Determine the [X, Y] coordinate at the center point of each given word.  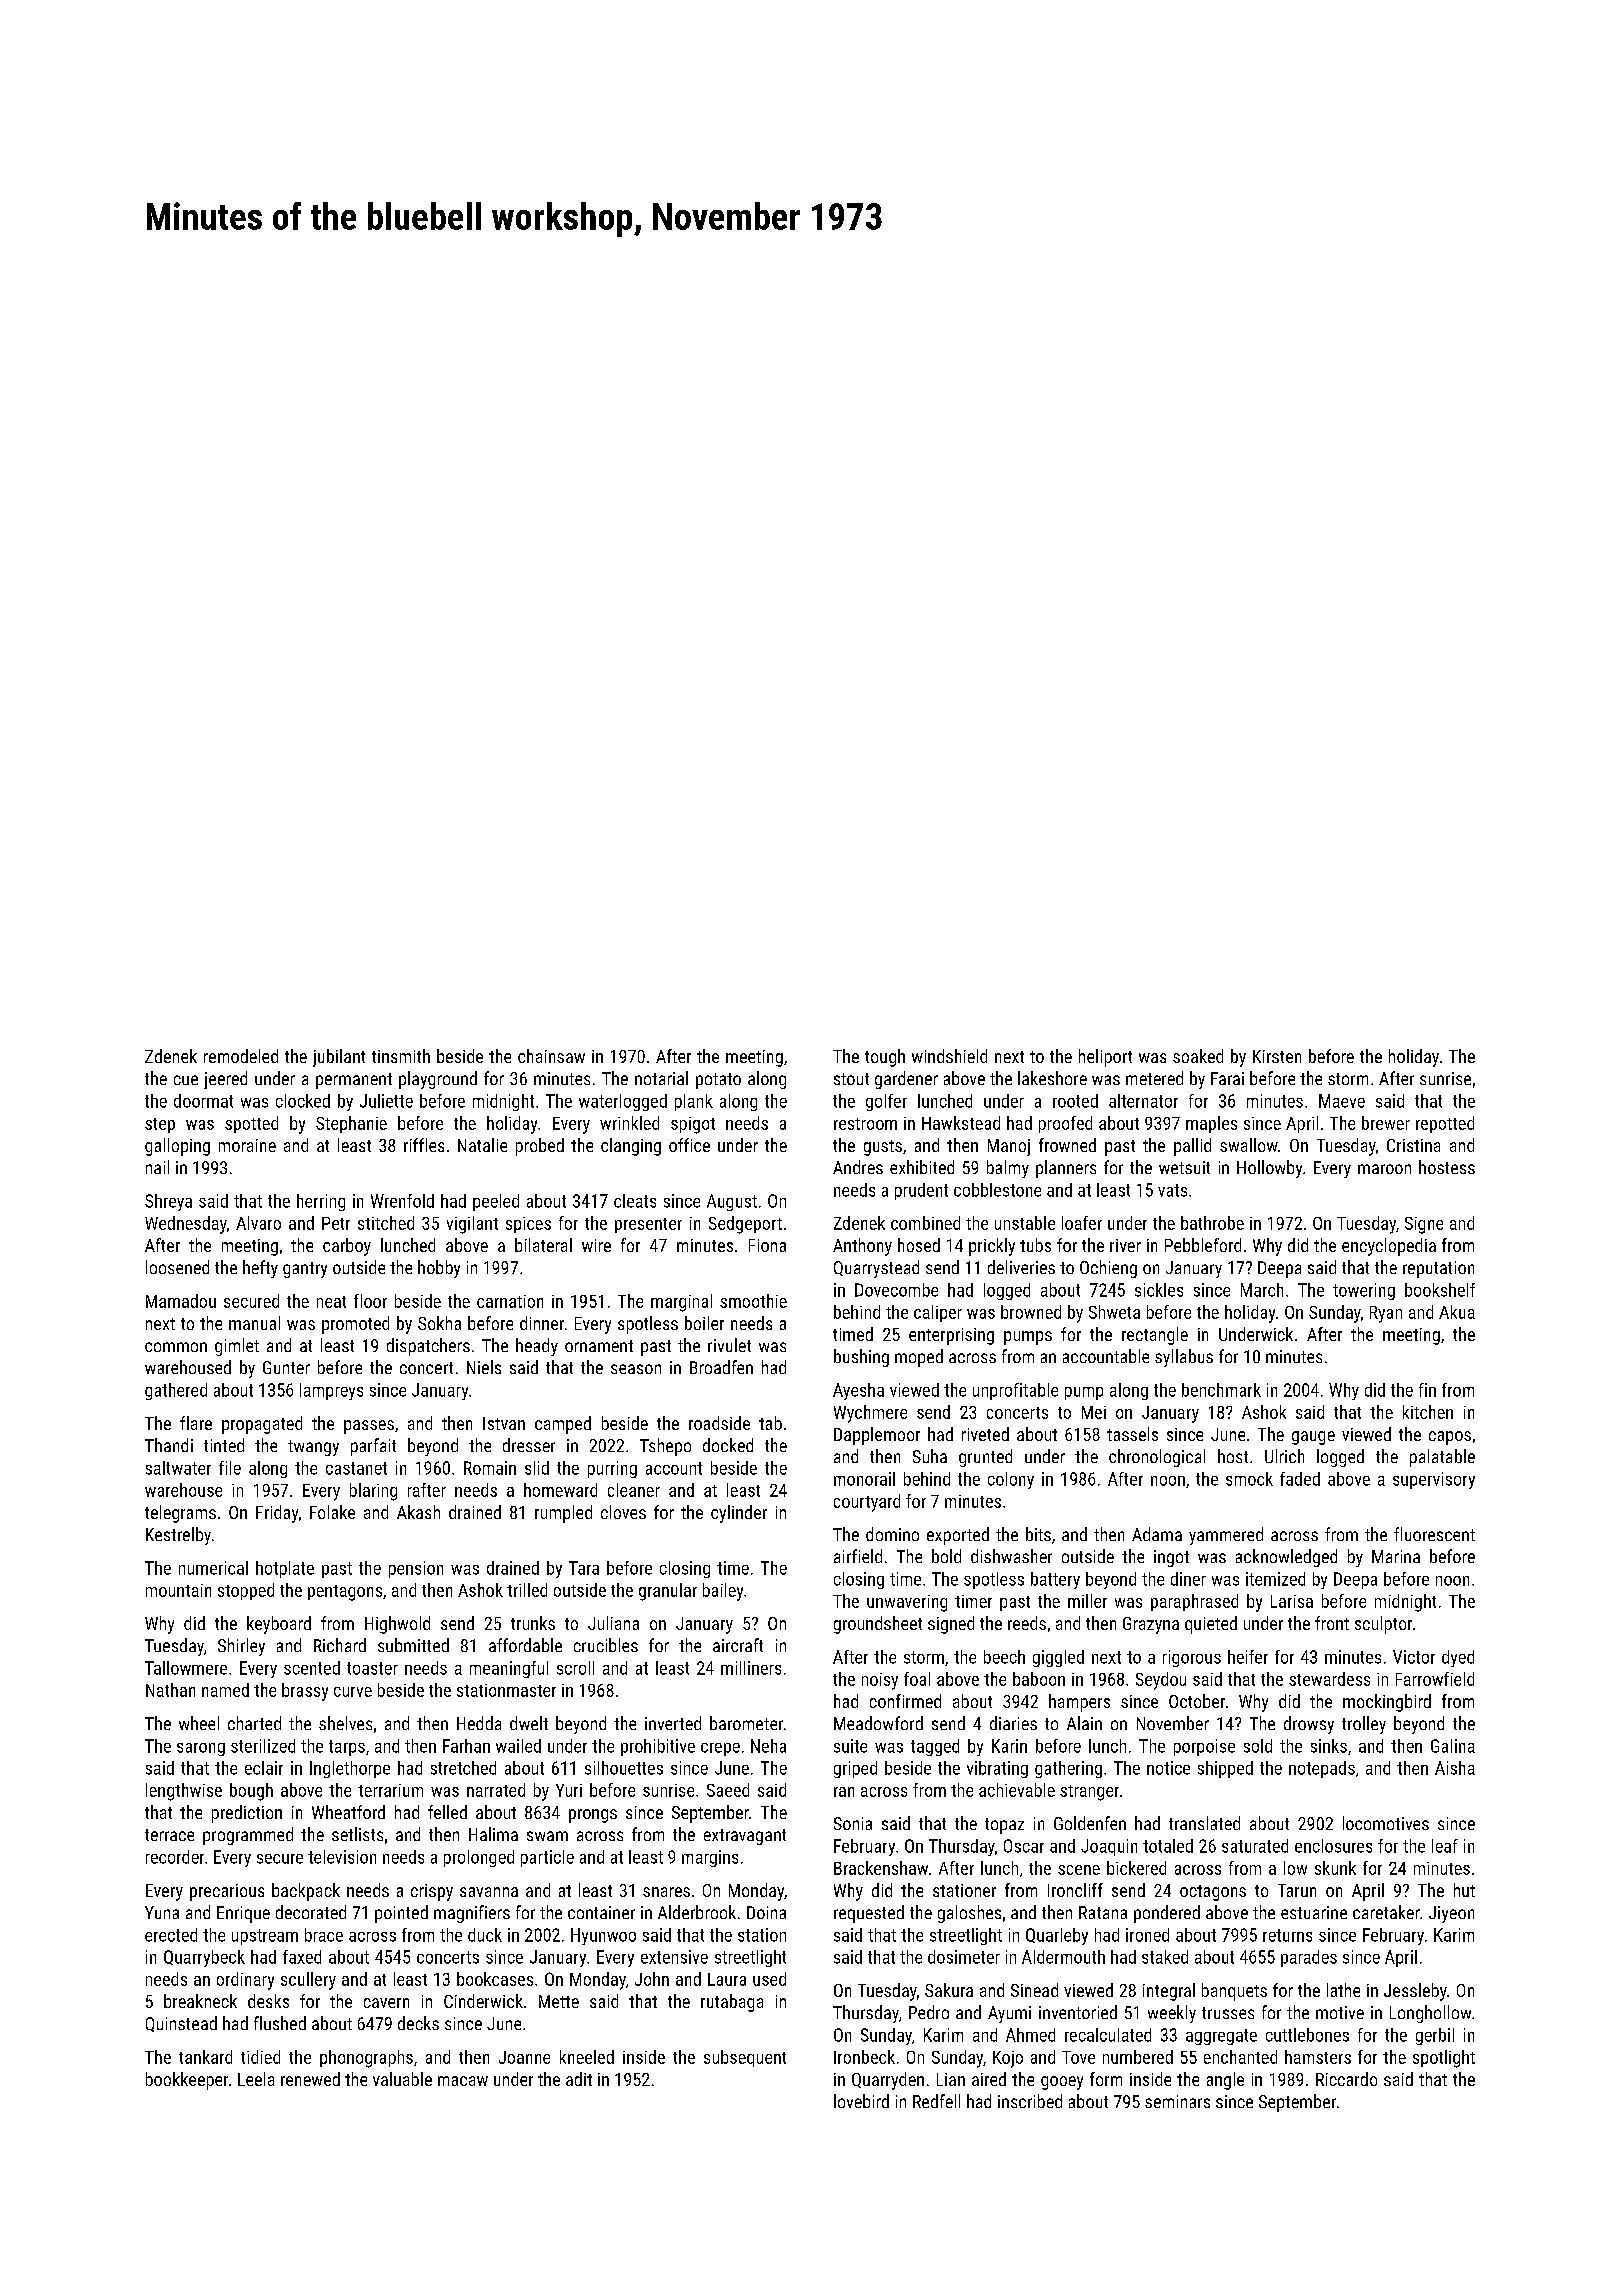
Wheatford [348, 1812]
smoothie [753, 1301]
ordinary [245, 1981]
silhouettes [624, 1768]
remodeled [241, 1056]
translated [1204, 1823]
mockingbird [1387, 1703]
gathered [176, 1391]
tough [885, 1058]
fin [1427, 1390]
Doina [766, 1912]
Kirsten [1277, 1056]
